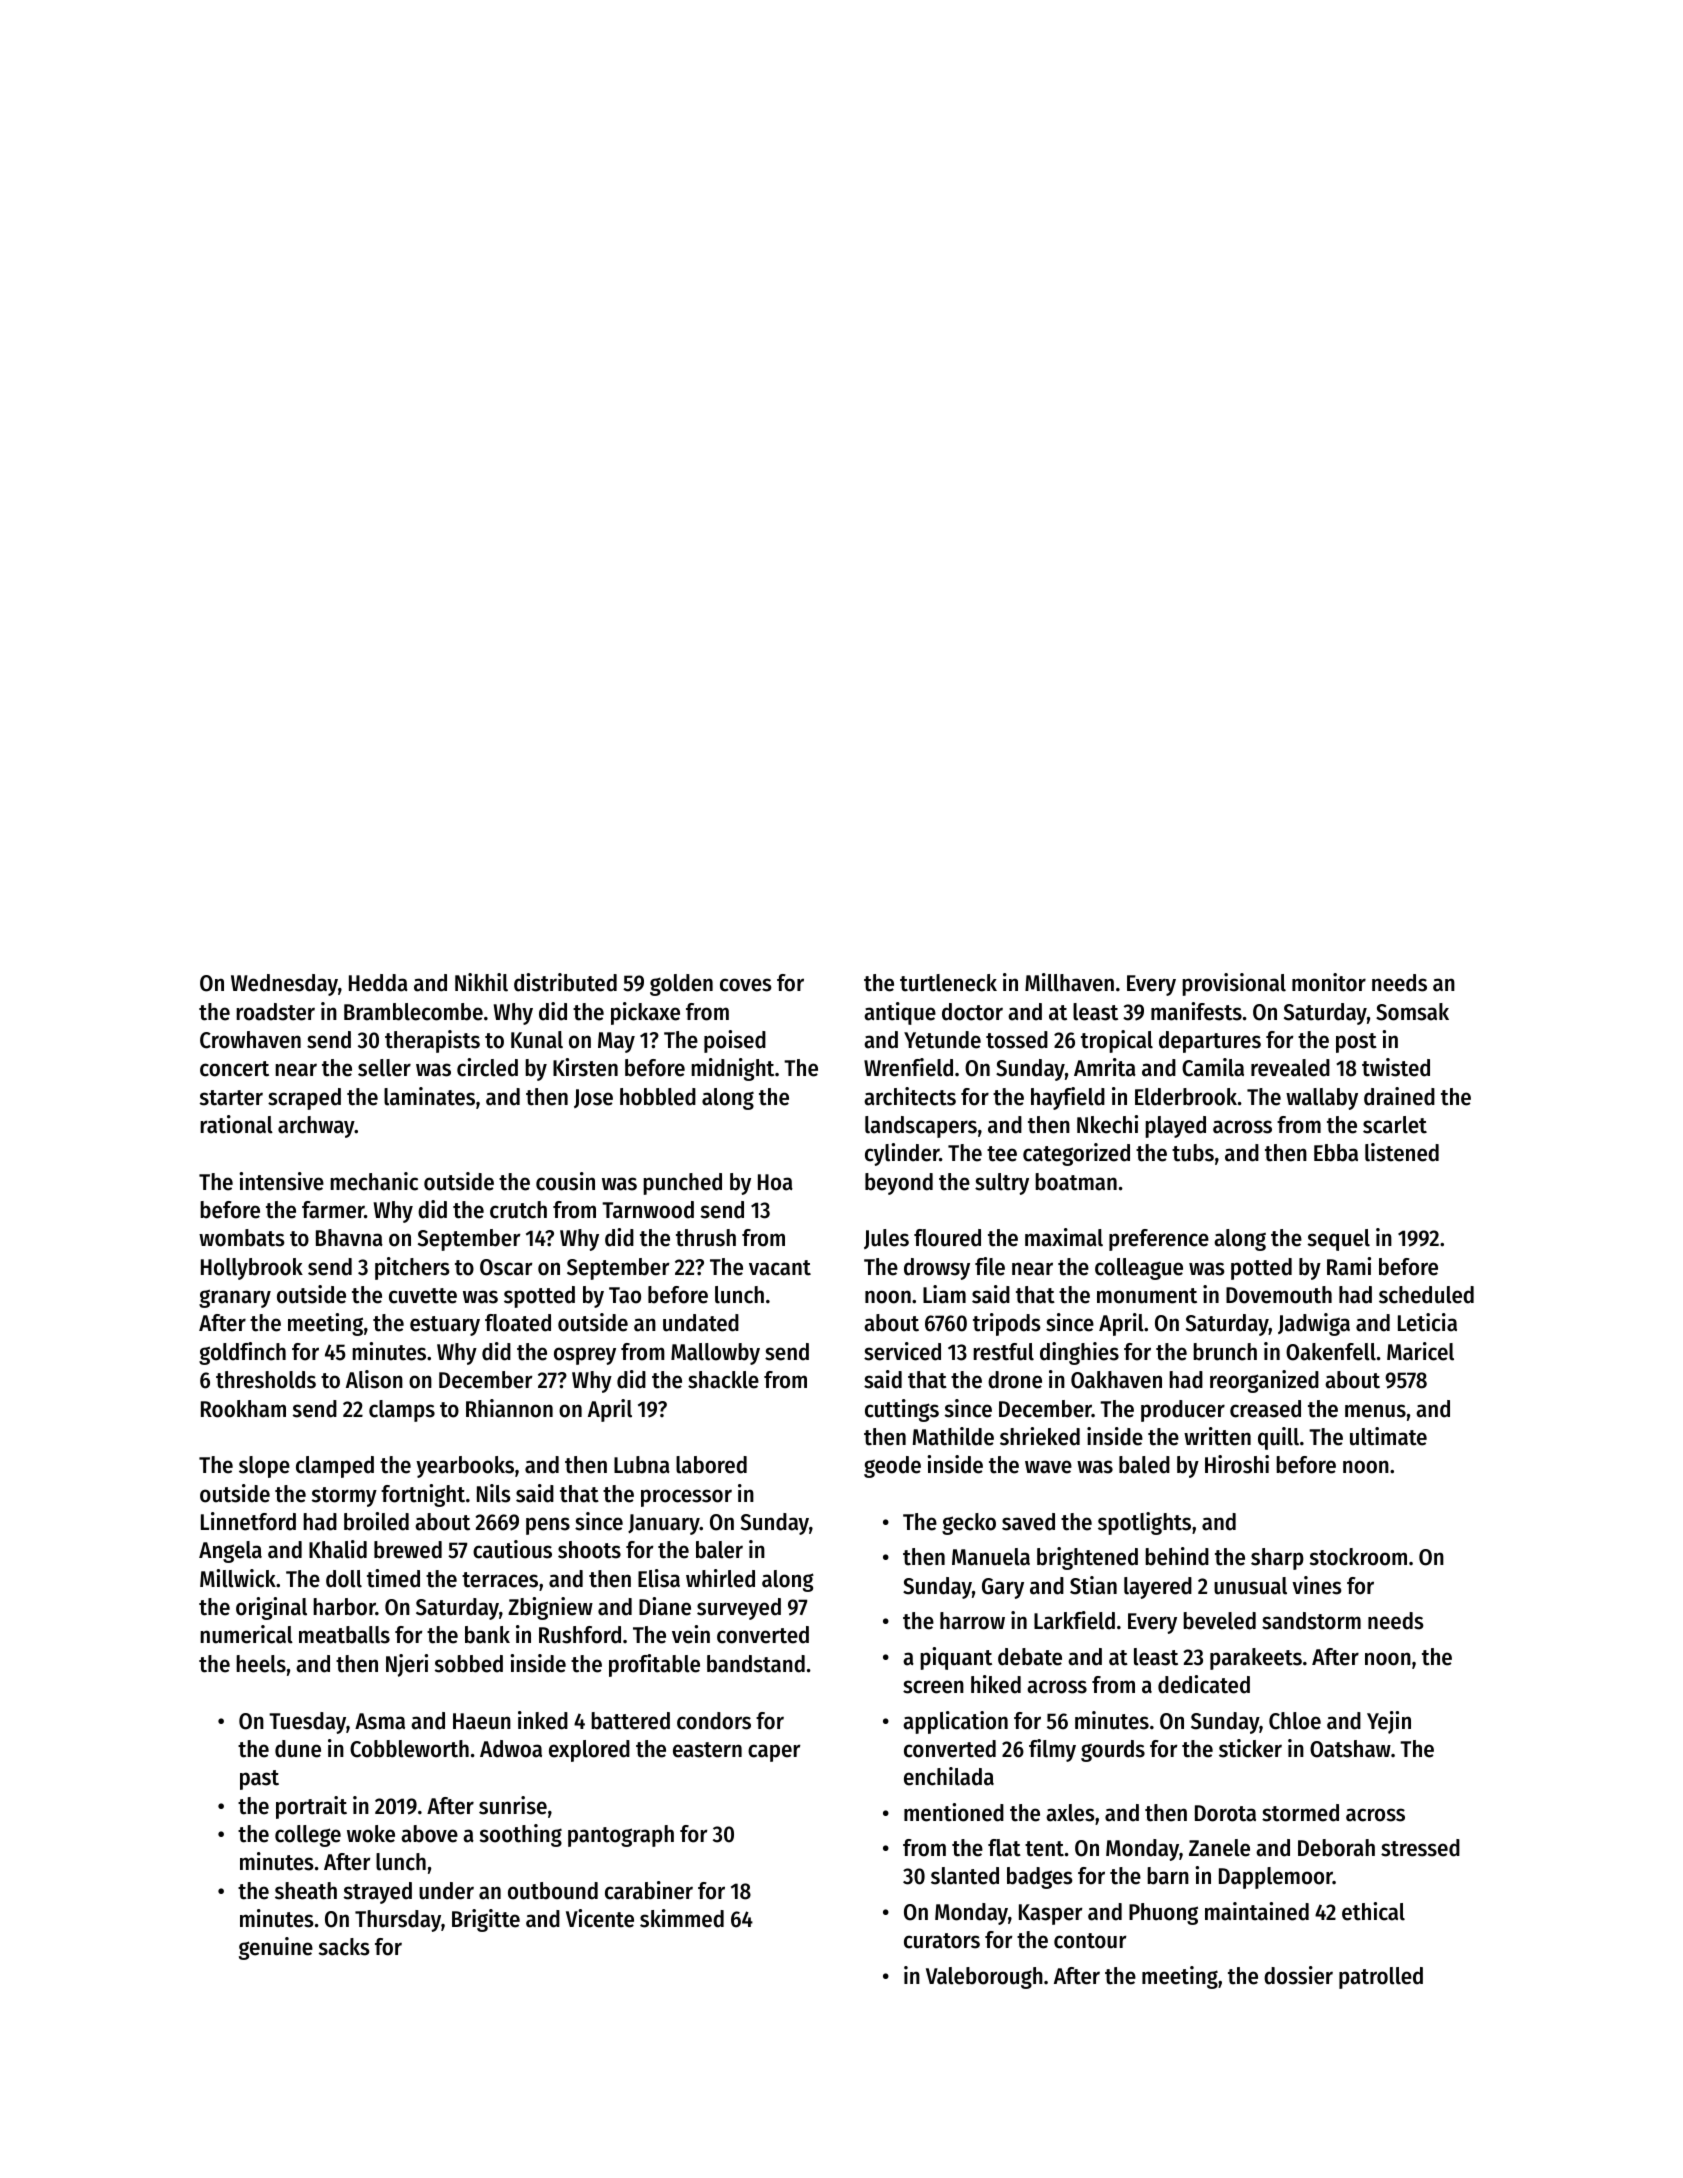  I want to click on estuary, so click(445, 1326).
